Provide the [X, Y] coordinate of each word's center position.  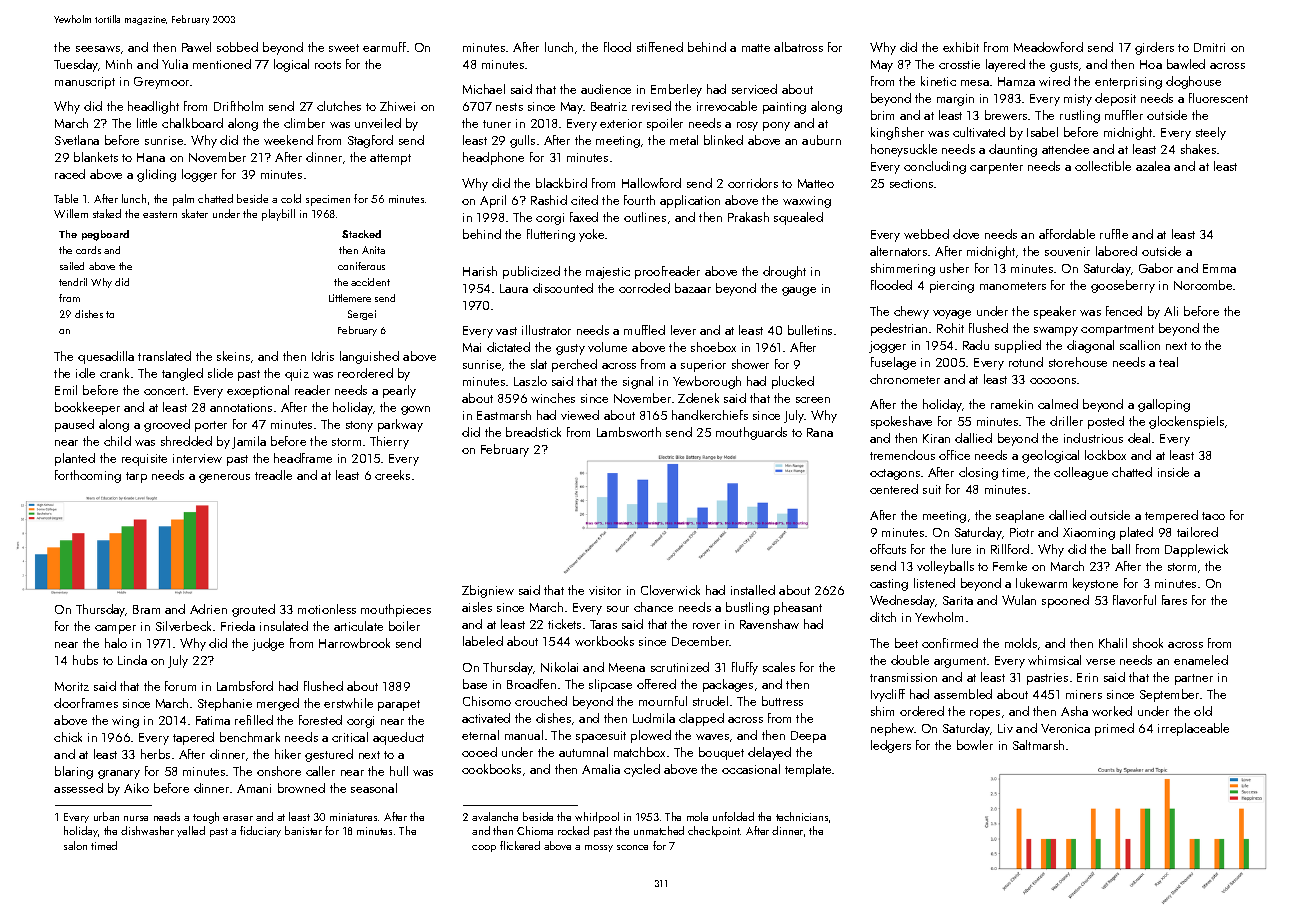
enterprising [1128, 83]
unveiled [378, 123]
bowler [975, 745]
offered [656, 684]
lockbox [1105, 455]
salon [75, 845]
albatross [798, 47]
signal [638, 382]
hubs [85, 660]
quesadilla [106, 357]
